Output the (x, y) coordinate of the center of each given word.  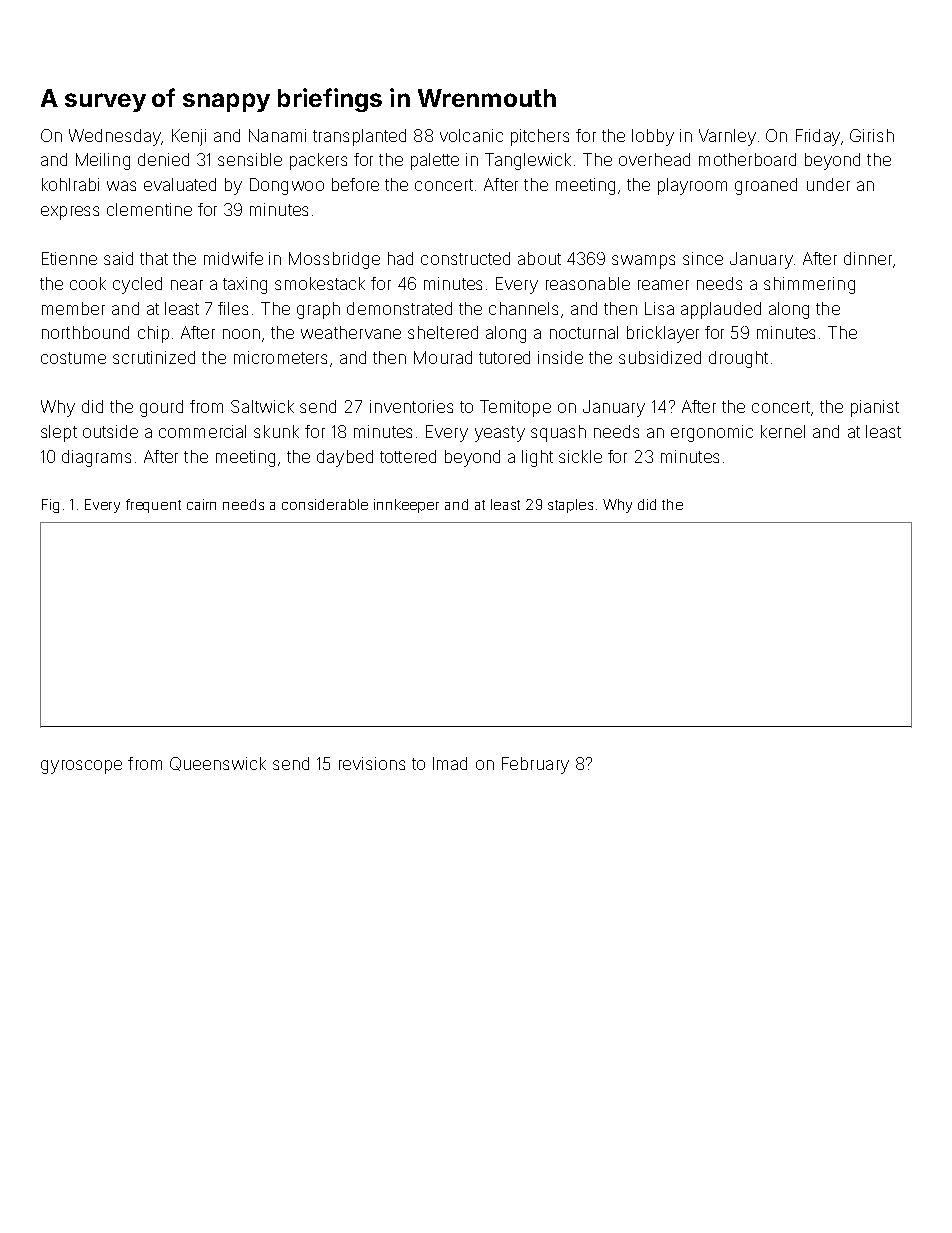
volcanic (471, 135)
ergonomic (712, 433)
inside (560, 357)
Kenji (189, 137)
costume (73, 358)
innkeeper (406, 506)
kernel (783, 431)
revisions (372, 763)
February (535, 765)
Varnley (727, 137)
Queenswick (218, 764)
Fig (50, 506)
